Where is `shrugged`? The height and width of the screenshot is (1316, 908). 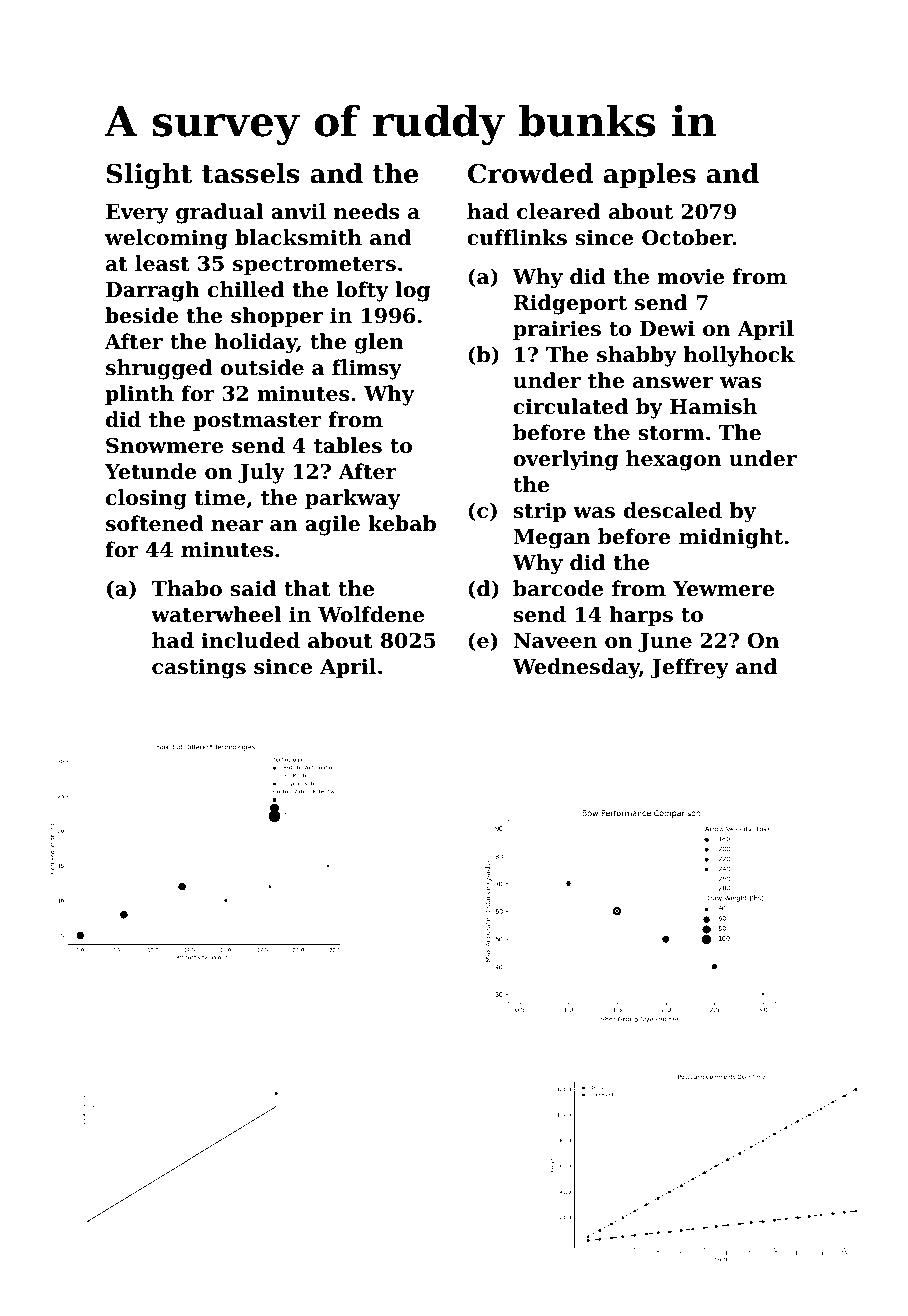
shrugged is located at coordinates (159, 369).
